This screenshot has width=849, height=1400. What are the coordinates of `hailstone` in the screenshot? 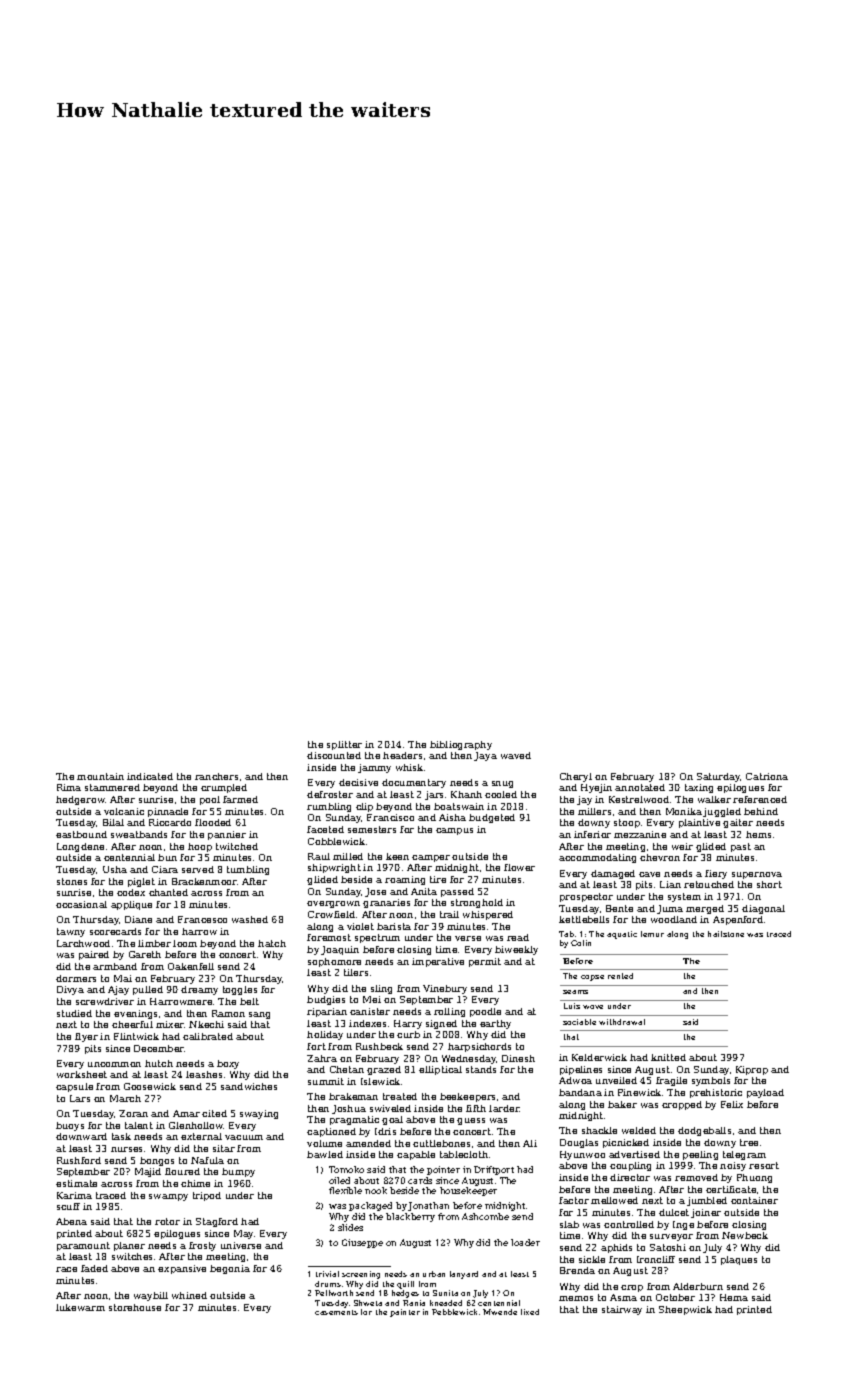 It's located at (726, 934).
